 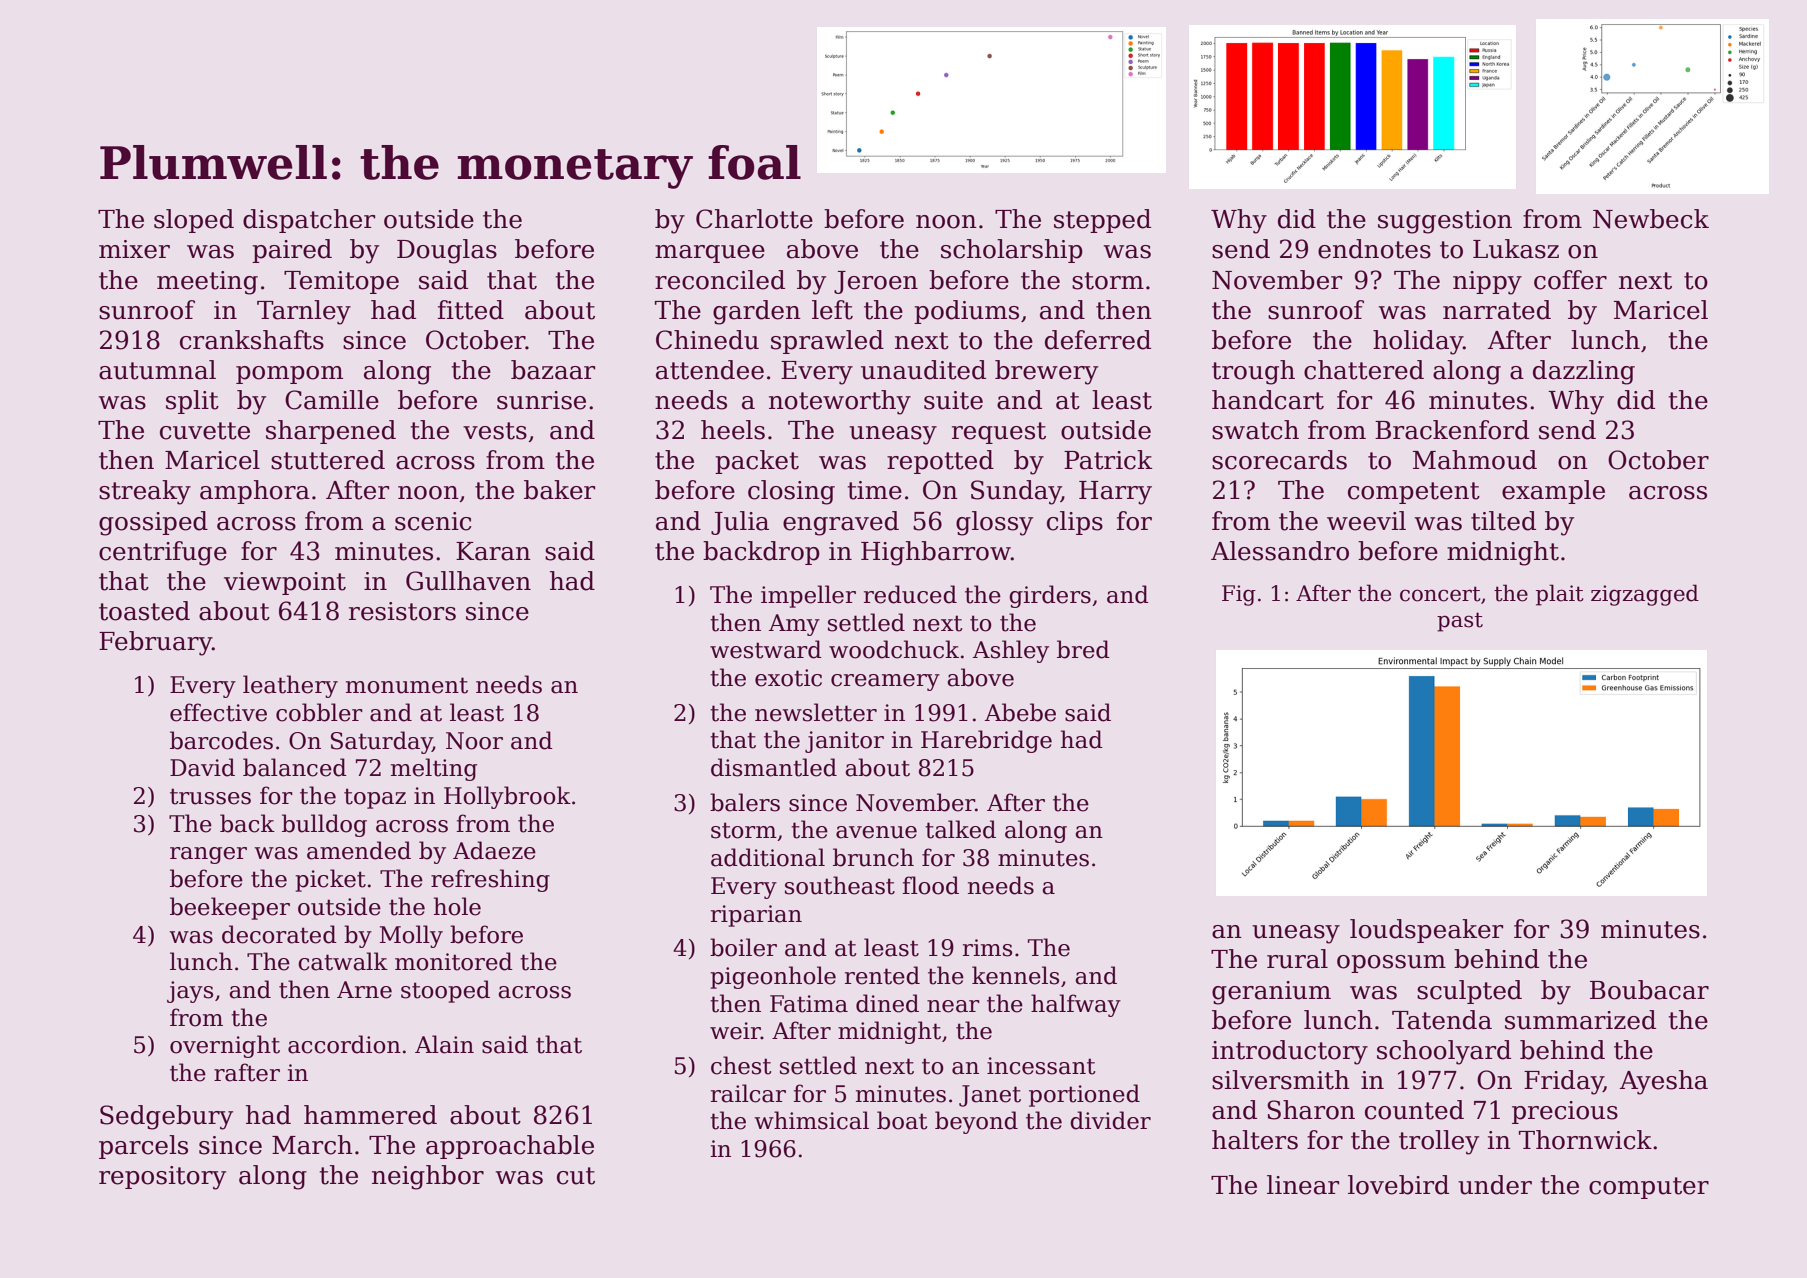 I want to click on parcels, so click(x=143, y=1147).
